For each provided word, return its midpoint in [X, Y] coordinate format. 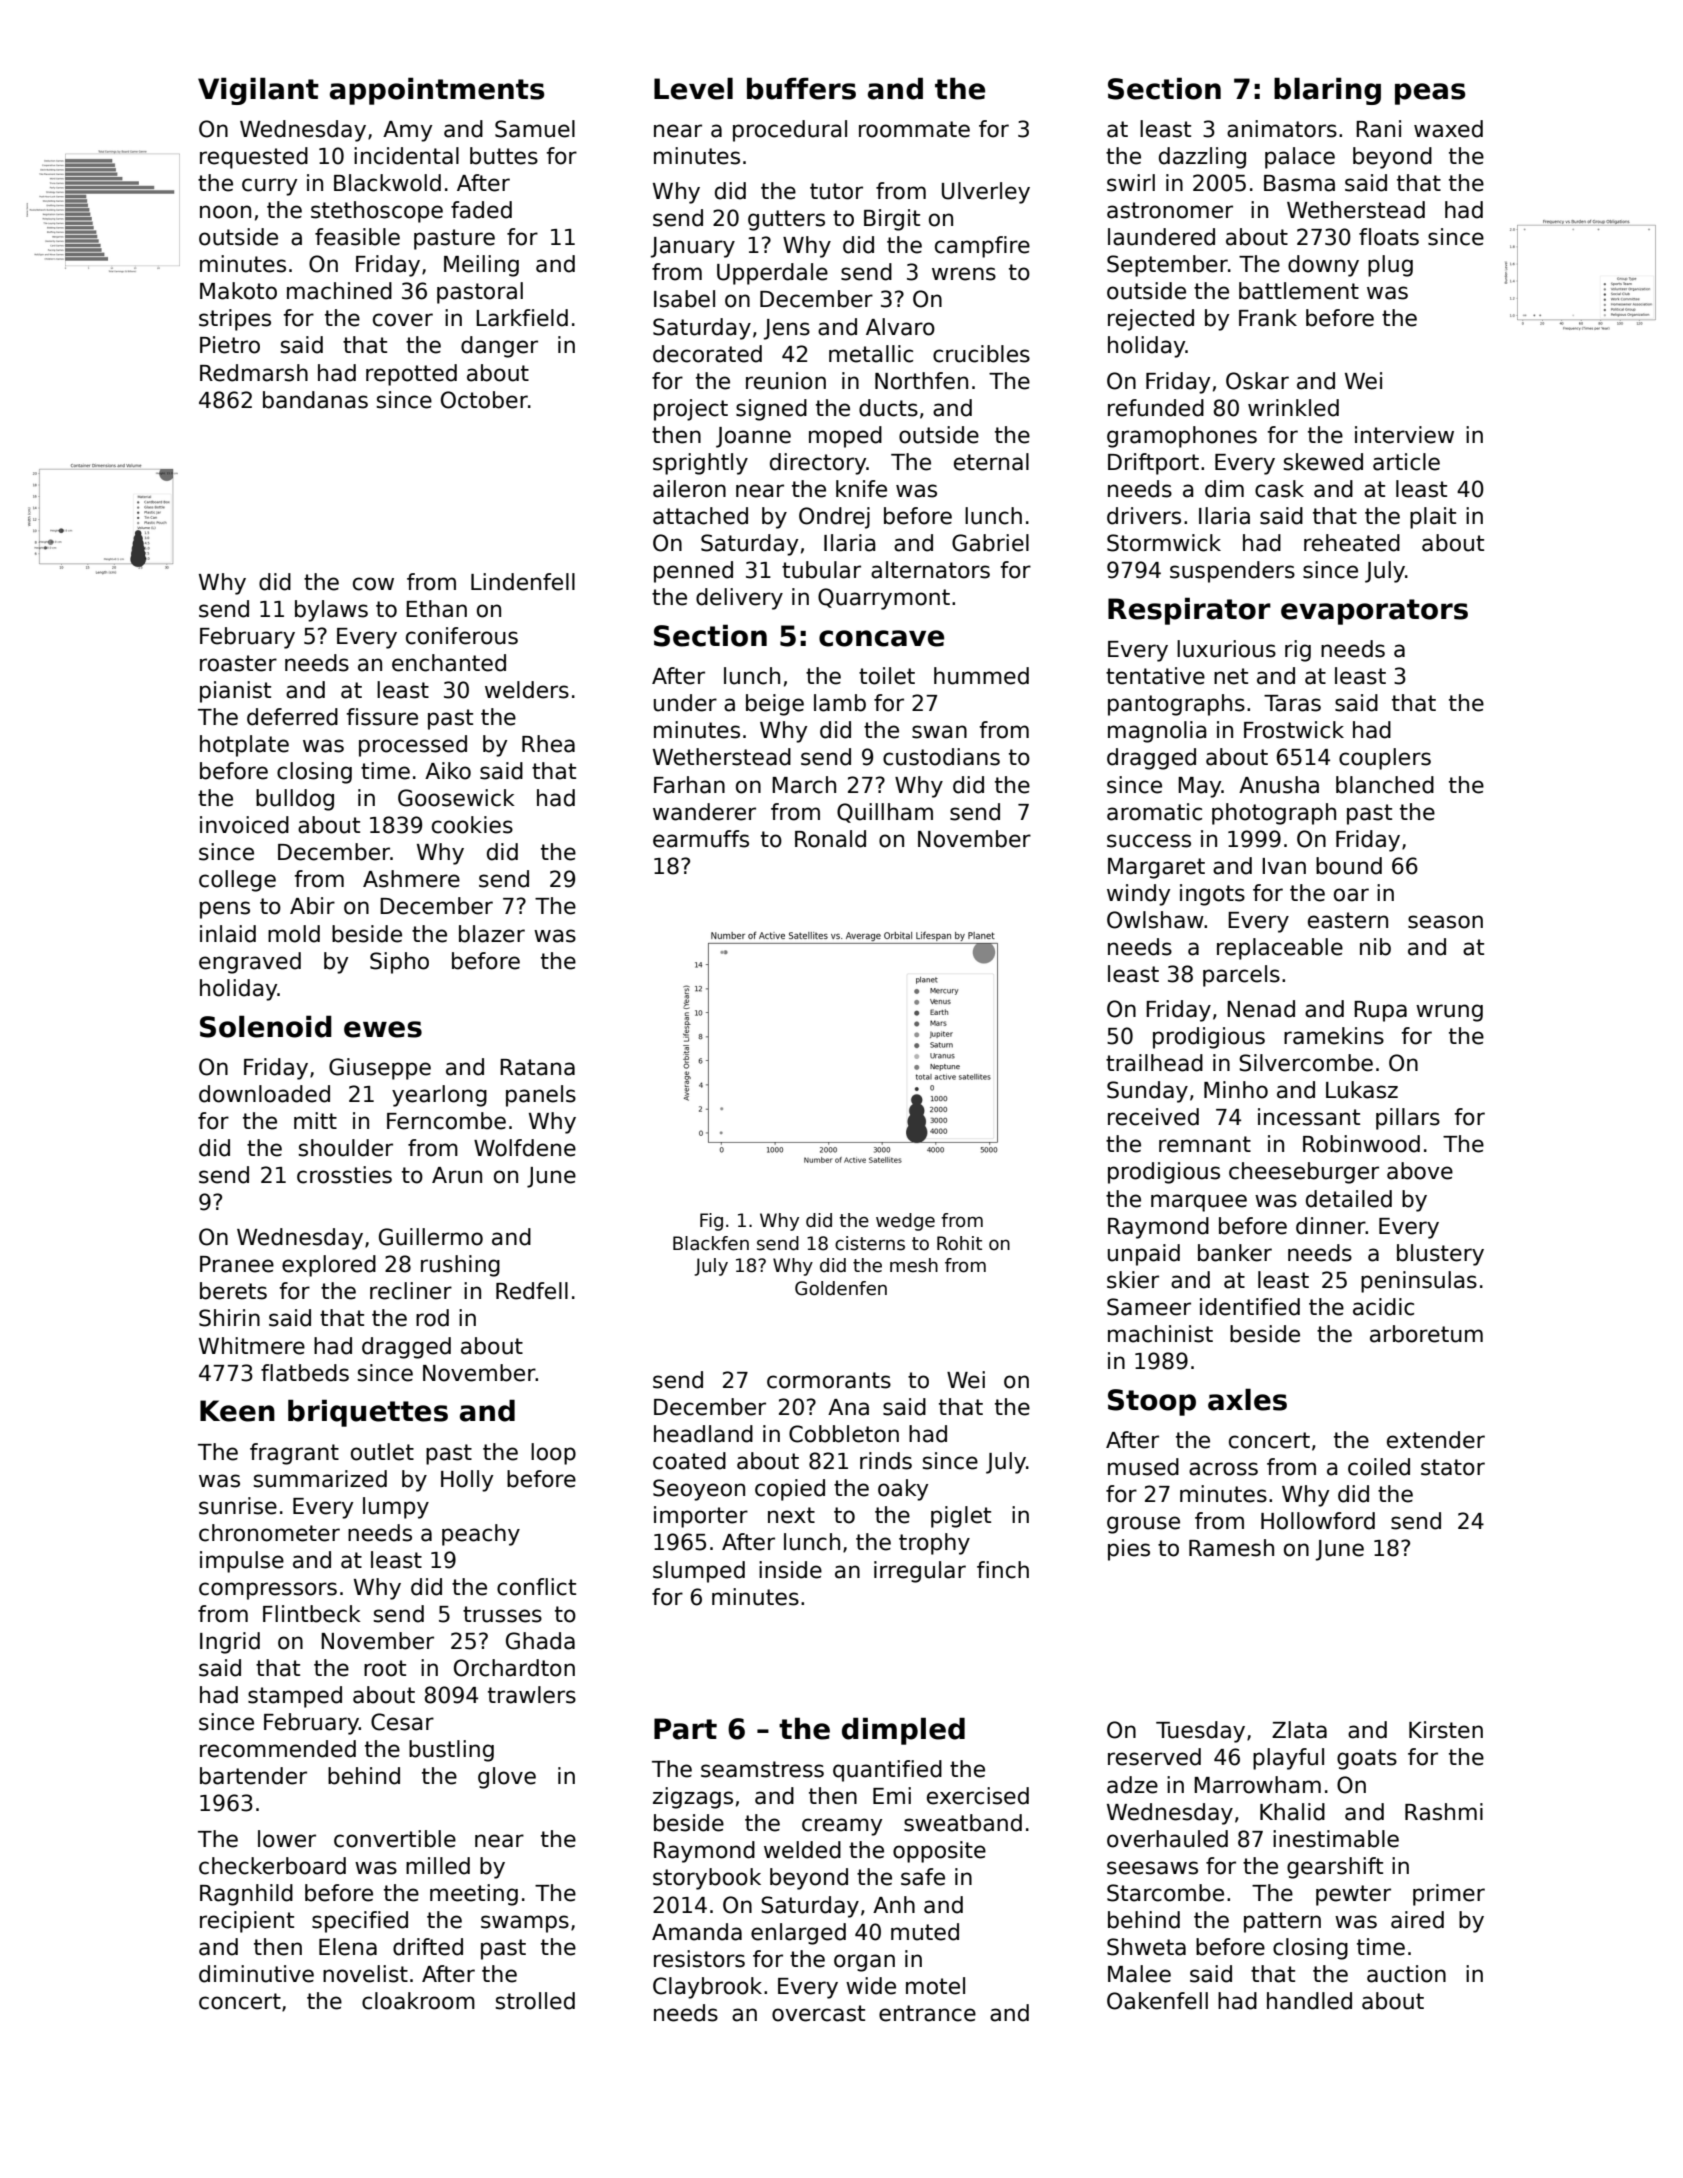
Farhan [689, 785]
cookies [472, 825]
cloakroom [418, 2001]
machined [339, 291]
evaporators [1374, 612]
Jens [787, 329]
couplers [1385, 759]
